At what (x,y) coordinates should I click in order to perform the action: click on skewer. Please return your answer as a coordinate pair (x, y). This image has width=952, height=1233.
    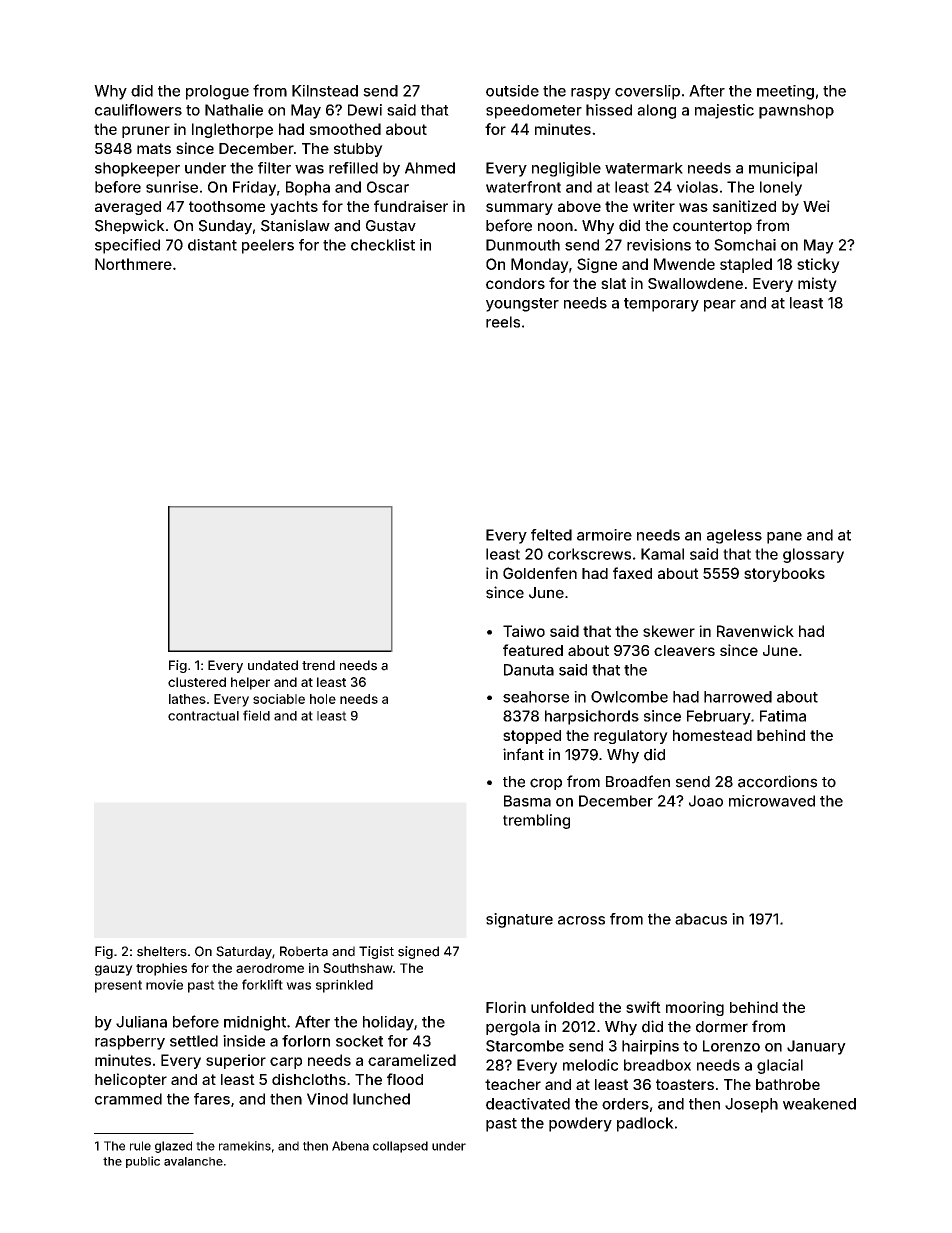
    Looking at the image, I should click on (669, 631).
